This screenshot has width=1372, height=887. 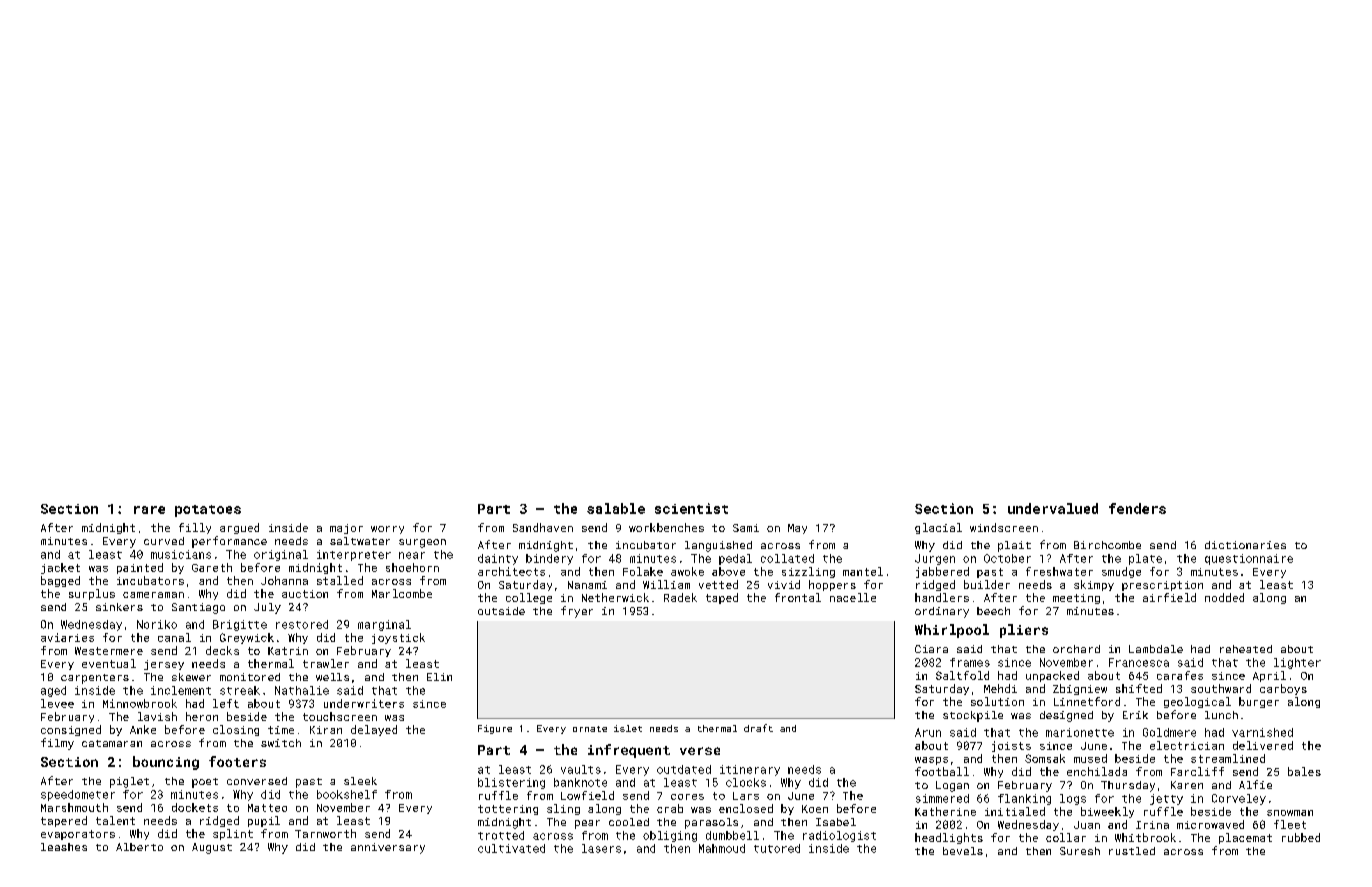 What do you see at coordinates (1059, 571) in the screenshot?
I see `freshwater` at bounding box center [1059, 571].
